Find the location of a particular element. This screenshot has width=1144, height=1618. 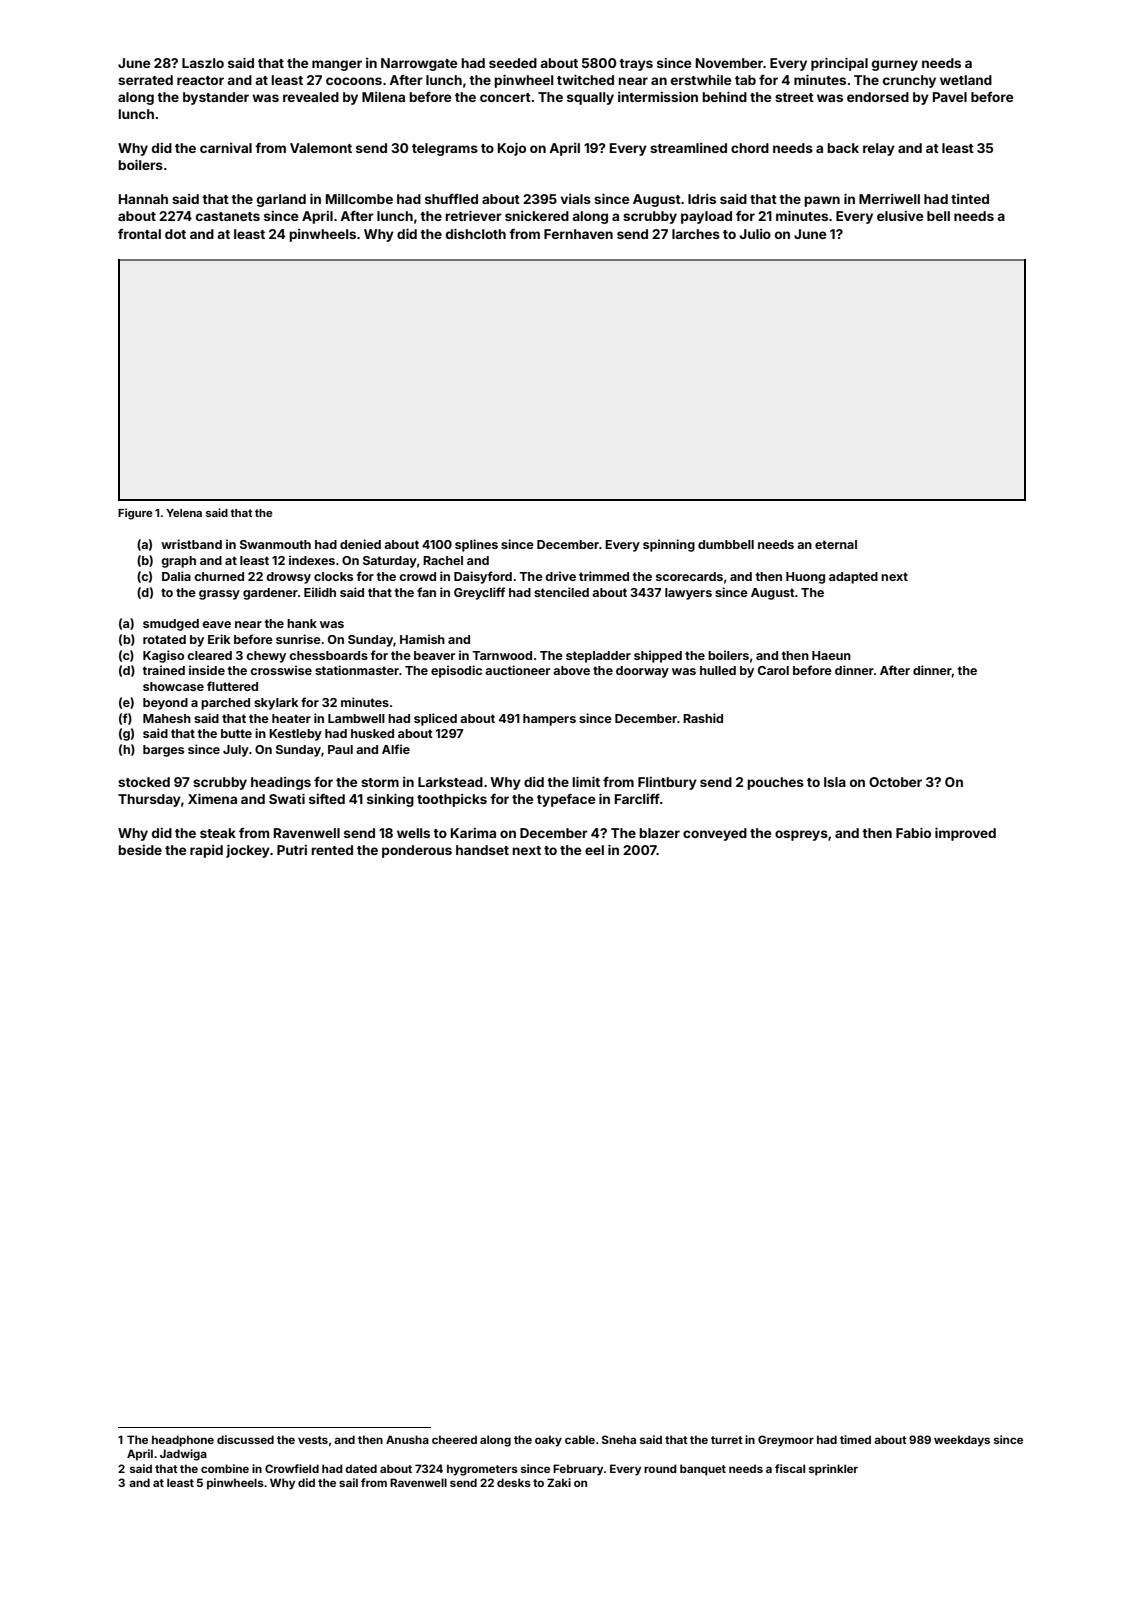

headphone is located at coordinates (183, 1441).
